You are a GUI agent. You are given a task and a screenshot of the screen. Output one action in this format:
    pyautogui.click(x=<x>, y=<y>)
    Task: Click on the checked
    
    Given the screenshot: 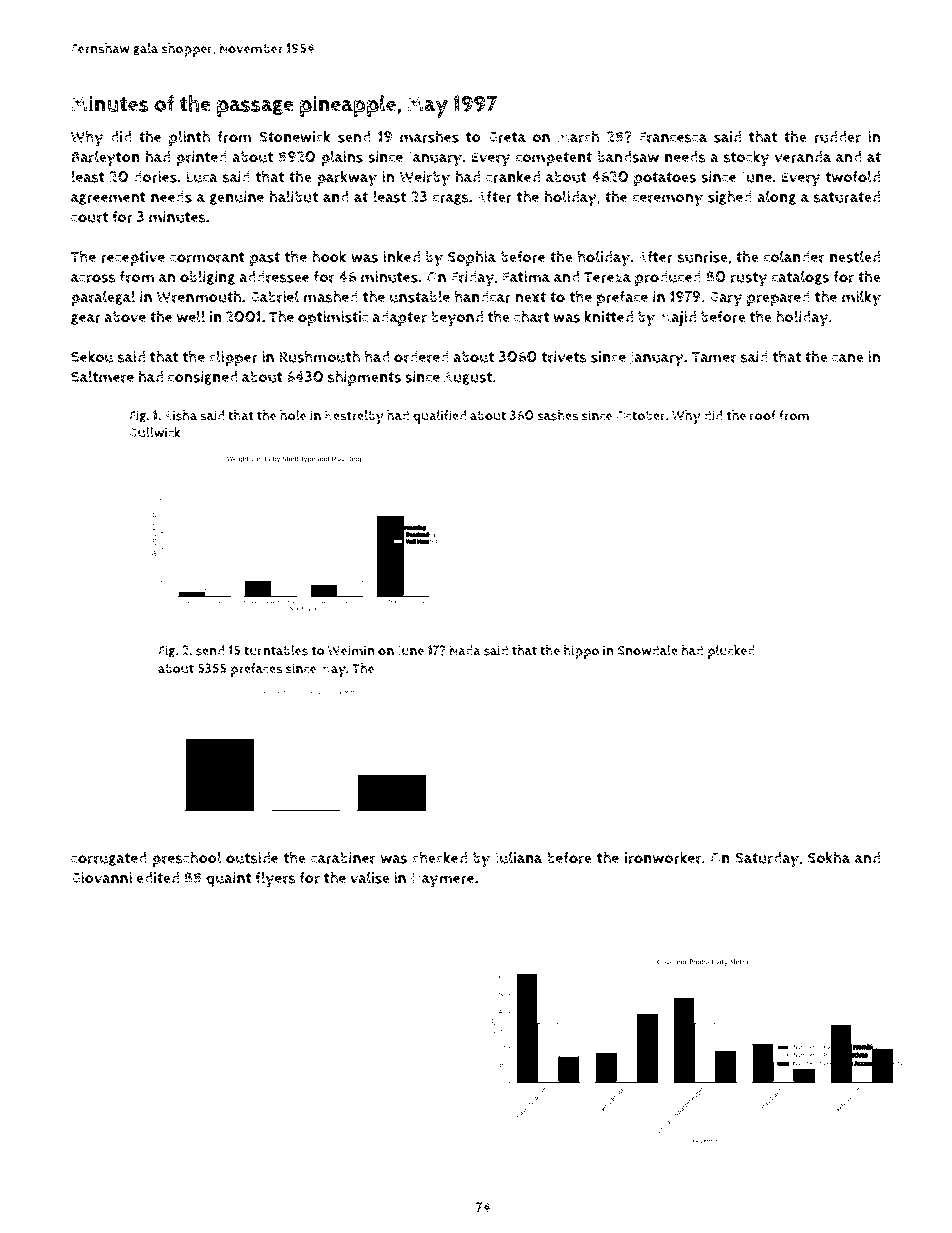 What is the action you would take?
    pyautogui.click(x=439, y=857)
